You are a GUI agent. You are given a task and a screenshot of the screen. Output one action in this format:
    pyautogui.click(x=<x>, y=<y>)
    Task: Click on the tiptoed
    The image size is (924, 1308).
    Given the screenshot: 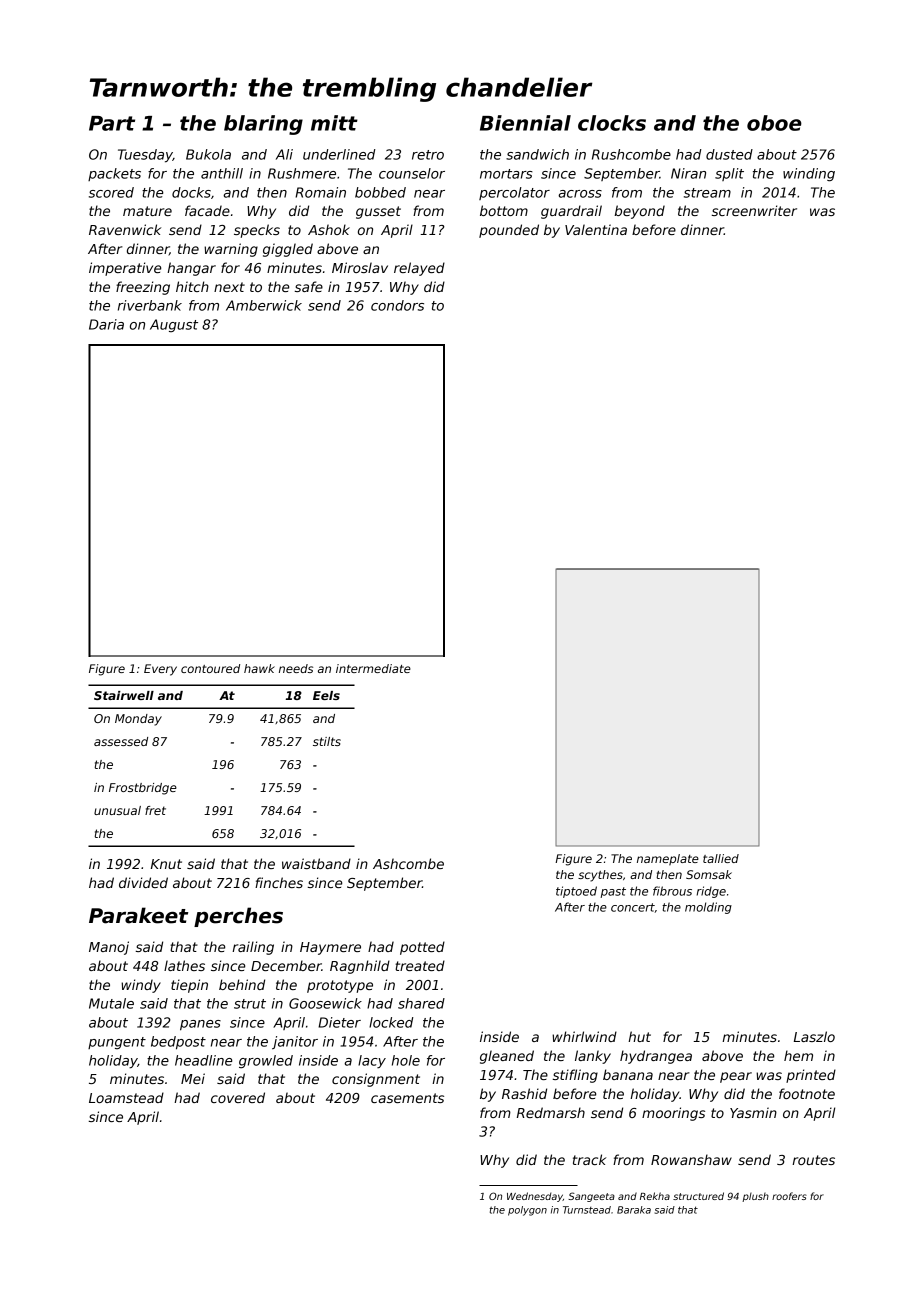 What is the action you would take?
    pyautogui.click(x=576, y=892)
